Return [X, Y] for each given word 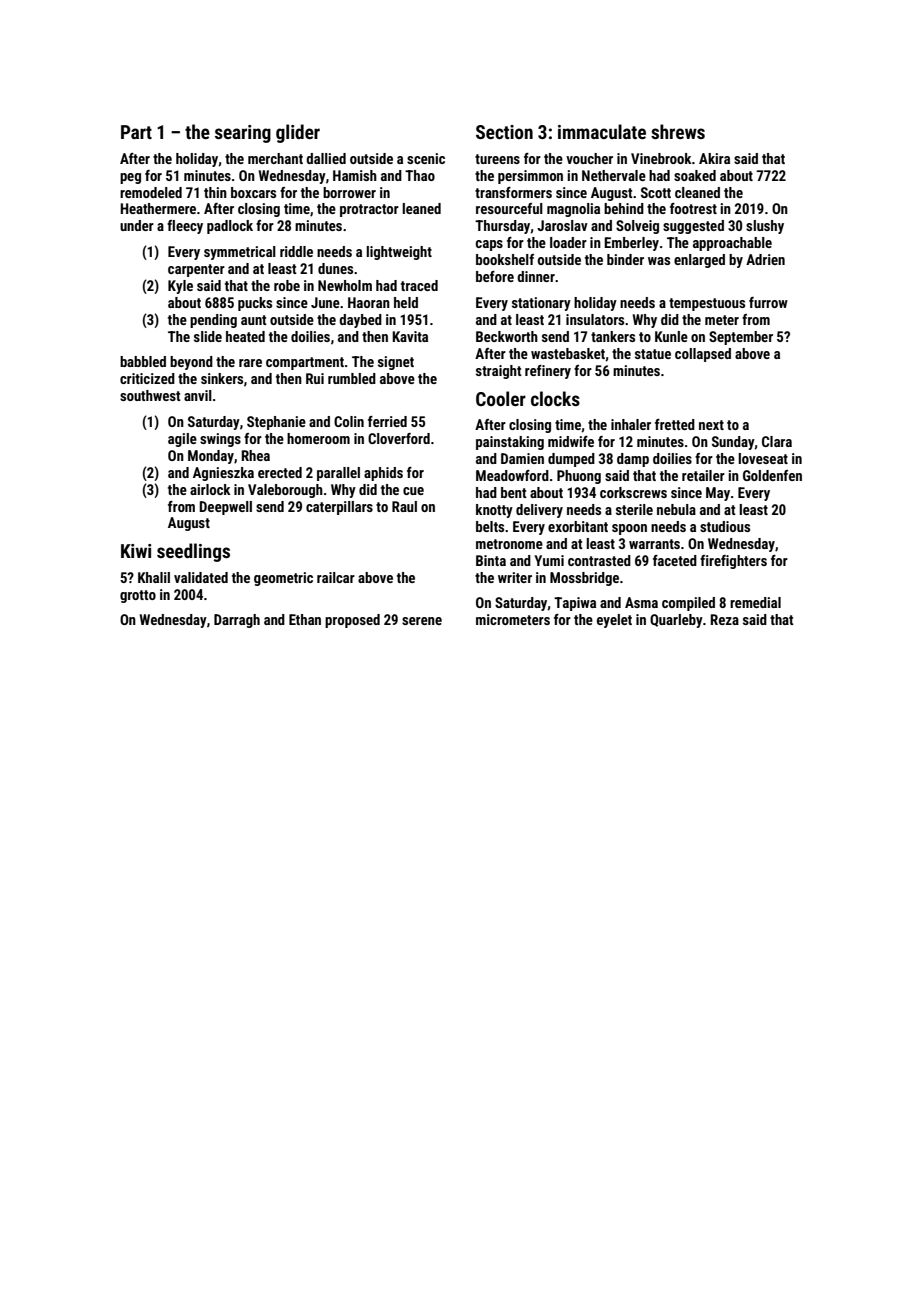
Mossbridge [584, 579]
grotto [138, 596]
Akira [714, 158]
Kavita [410, 336]
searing [243, 134]
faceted [675, 560]
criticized [147, 378]
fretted [675, 424]
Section [504, 132]
